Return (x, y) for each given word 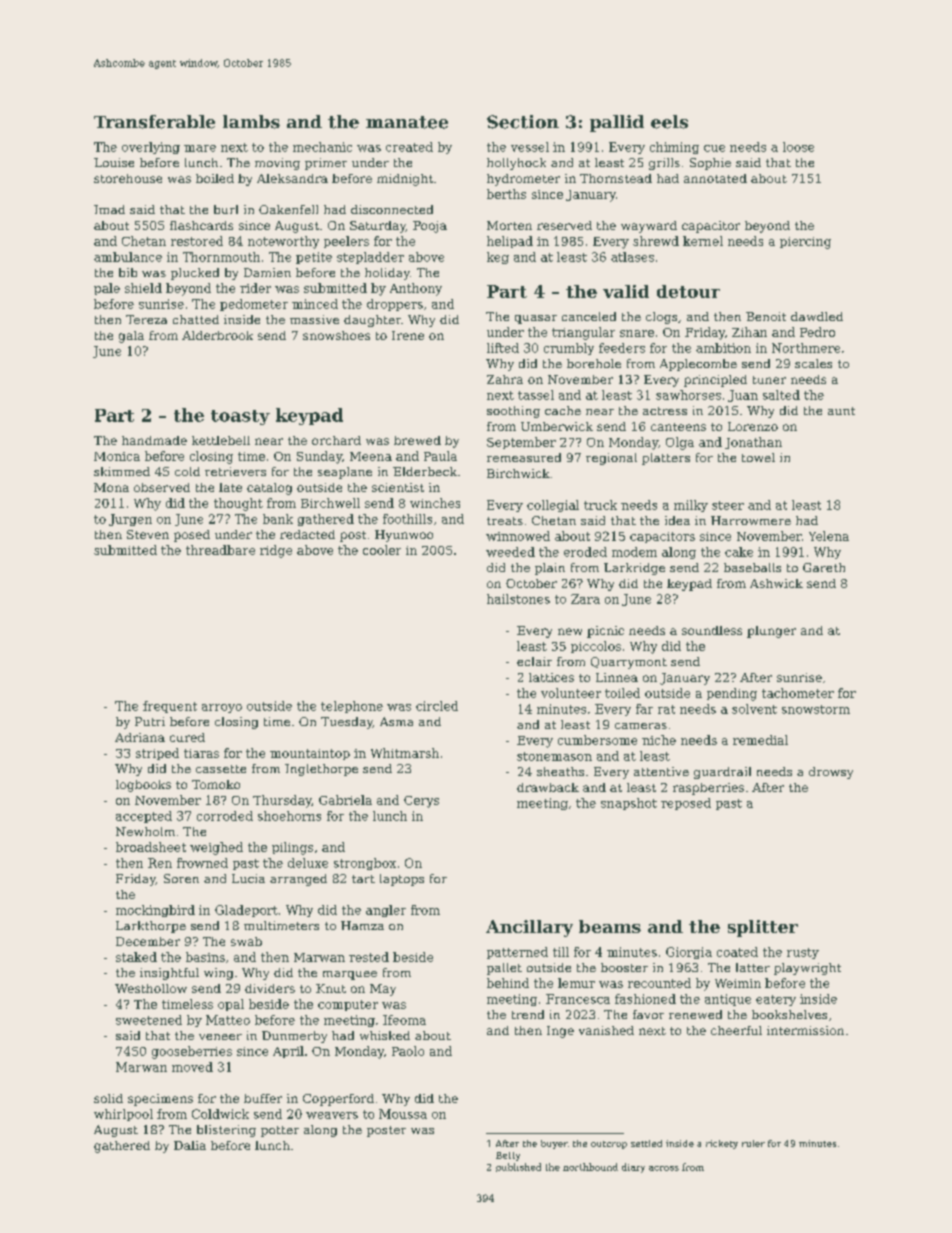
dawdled (817, 316)
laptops (402, 880)
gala (131, 337)
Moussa (403, 1114)
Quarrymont (629, 663)
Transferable (154, 122)
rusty (803, 953)
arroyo (222, 708)
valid (626, 291)
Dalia (190, 1145)
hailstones (518, 599)
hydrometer (523, 180)
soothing (513, 412)
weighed (216, 848)
